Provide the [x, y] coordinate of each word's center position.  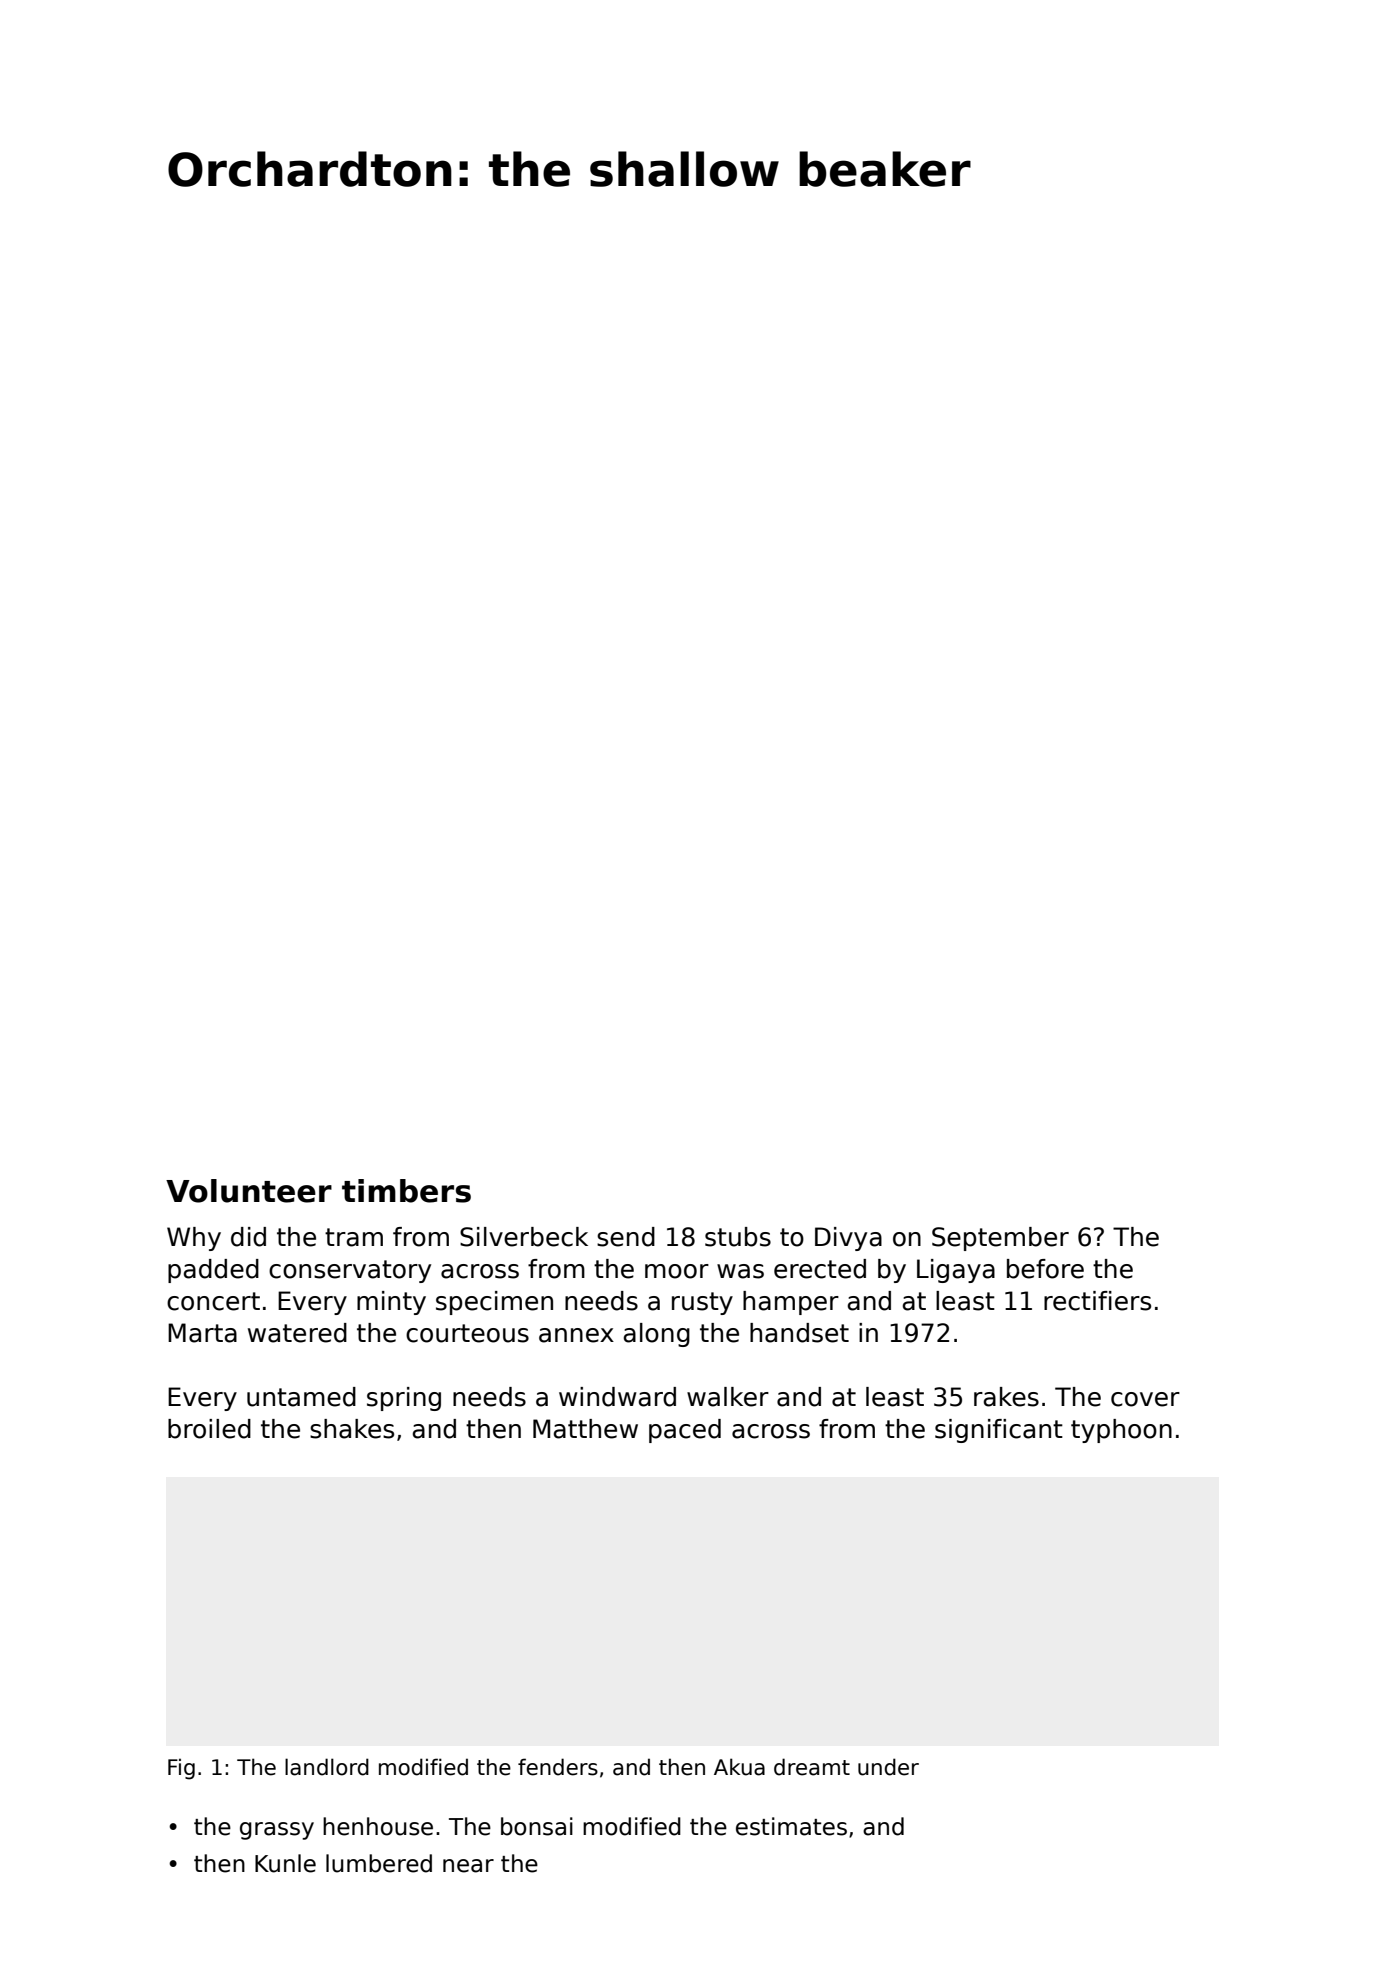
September [1000, 1239]
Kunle [285, 1863]
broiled [209, 1429]
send [626, 1237]
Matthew [585, 1429]
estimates [791, 1826]
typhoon [1121, 1431]
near [468, 1866]
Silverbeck [524, 1237]
